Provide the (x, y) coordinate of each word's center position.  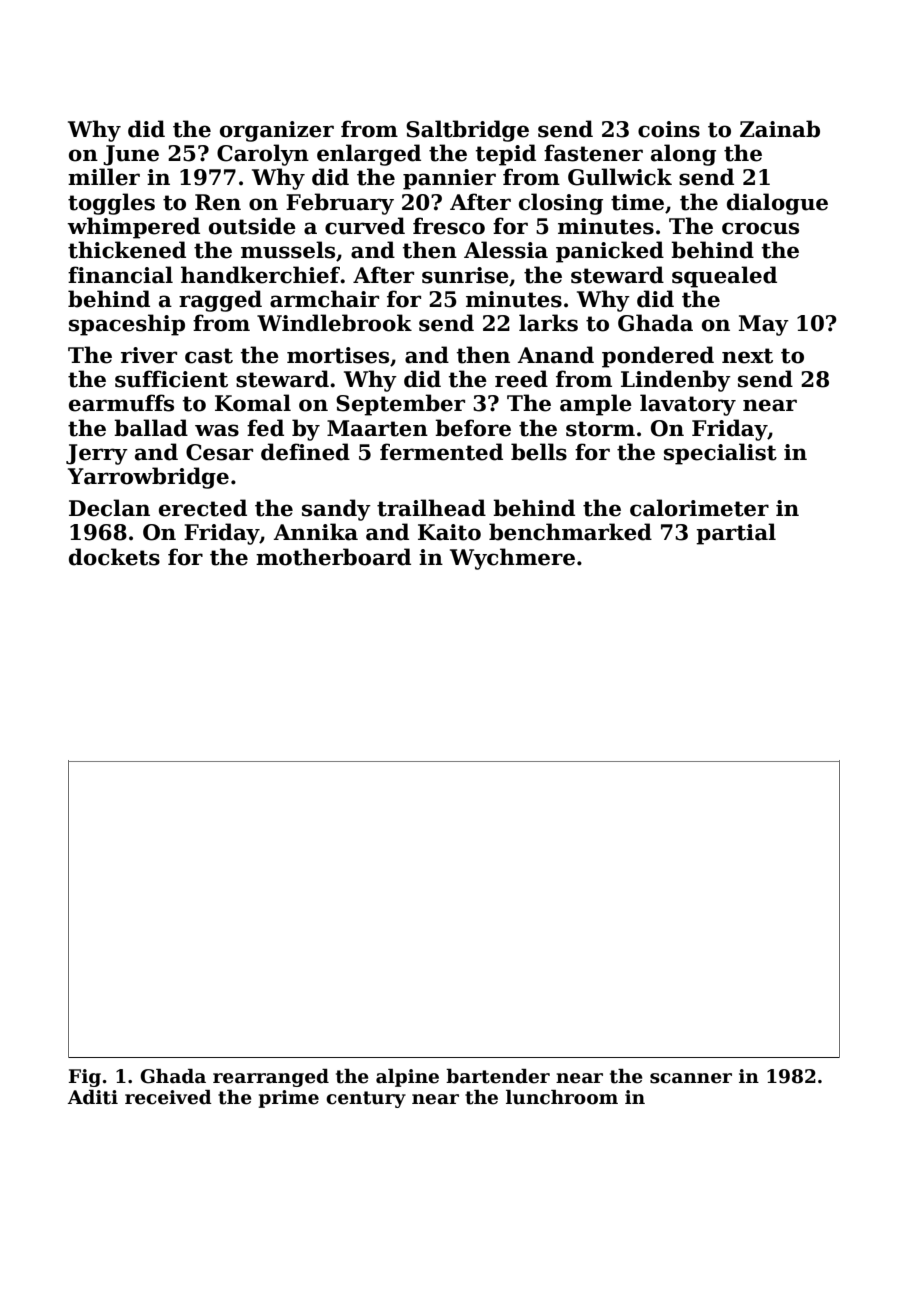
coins (669, 129)
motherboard (333, 557)
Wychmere (512, 559)
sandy (336, 510)
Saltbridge (467, 131)
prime (289, 1099)
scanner (691, 1078)
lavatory (688, 405)
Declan (109, 508)
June (131, 155)
